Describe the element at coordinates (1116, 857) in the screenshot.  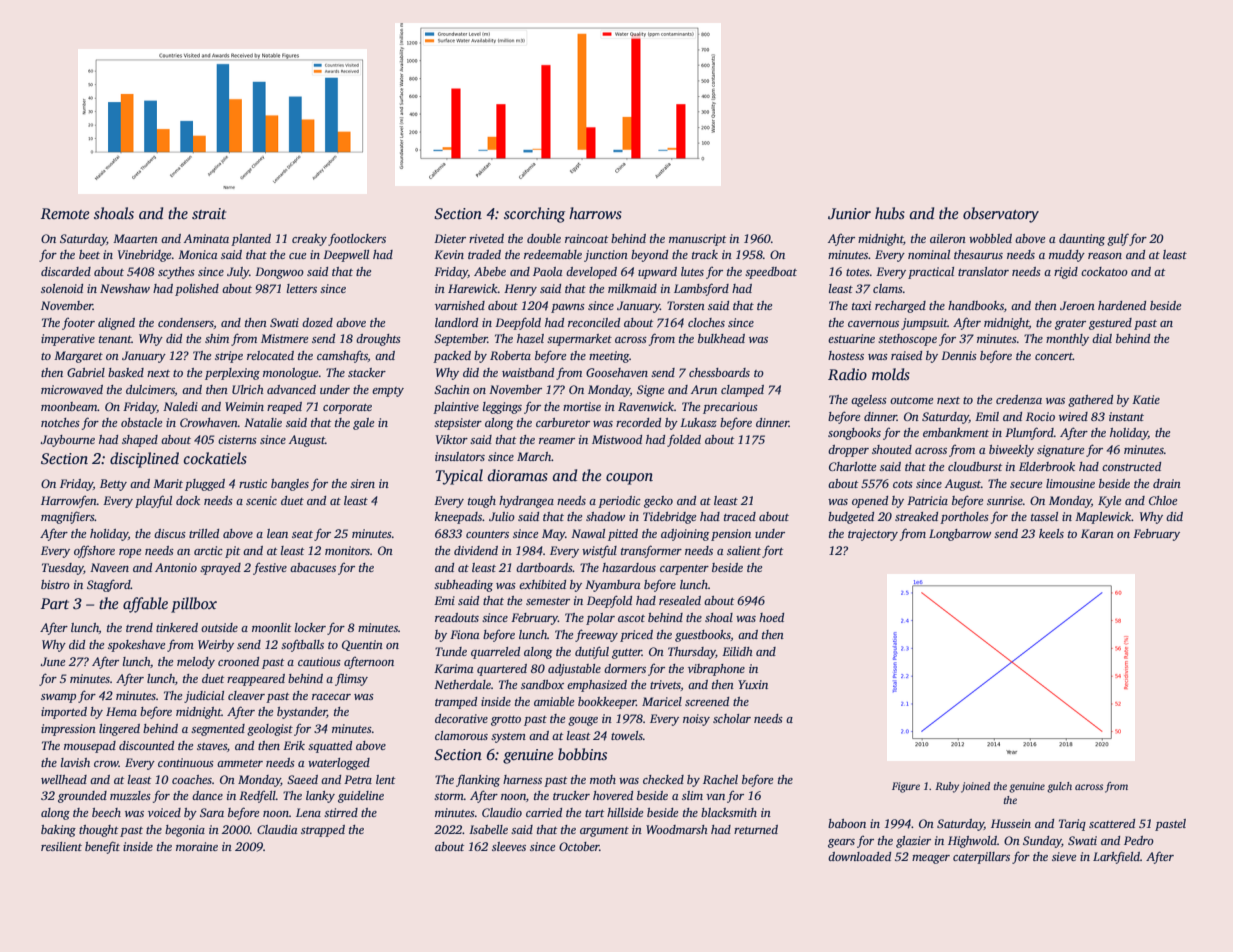
I see `Larkfield` at that location.
